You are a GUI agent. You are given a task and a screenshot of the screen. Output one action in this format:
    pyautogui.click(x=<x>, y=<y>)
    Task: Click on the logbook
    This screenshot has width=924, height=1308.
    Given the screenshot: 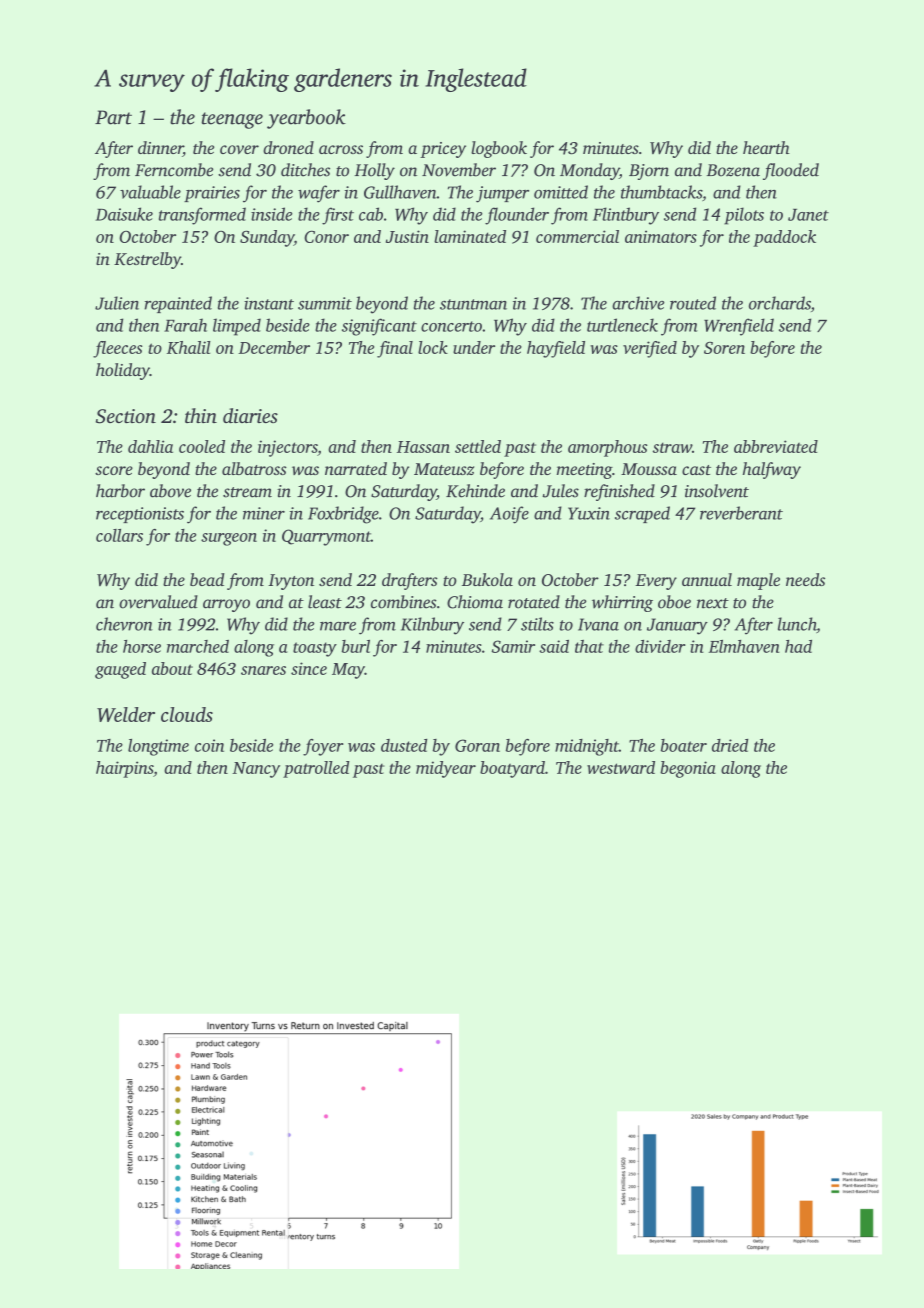 What is the action you would take?
    pyautogui.click(x=499, y=149)
